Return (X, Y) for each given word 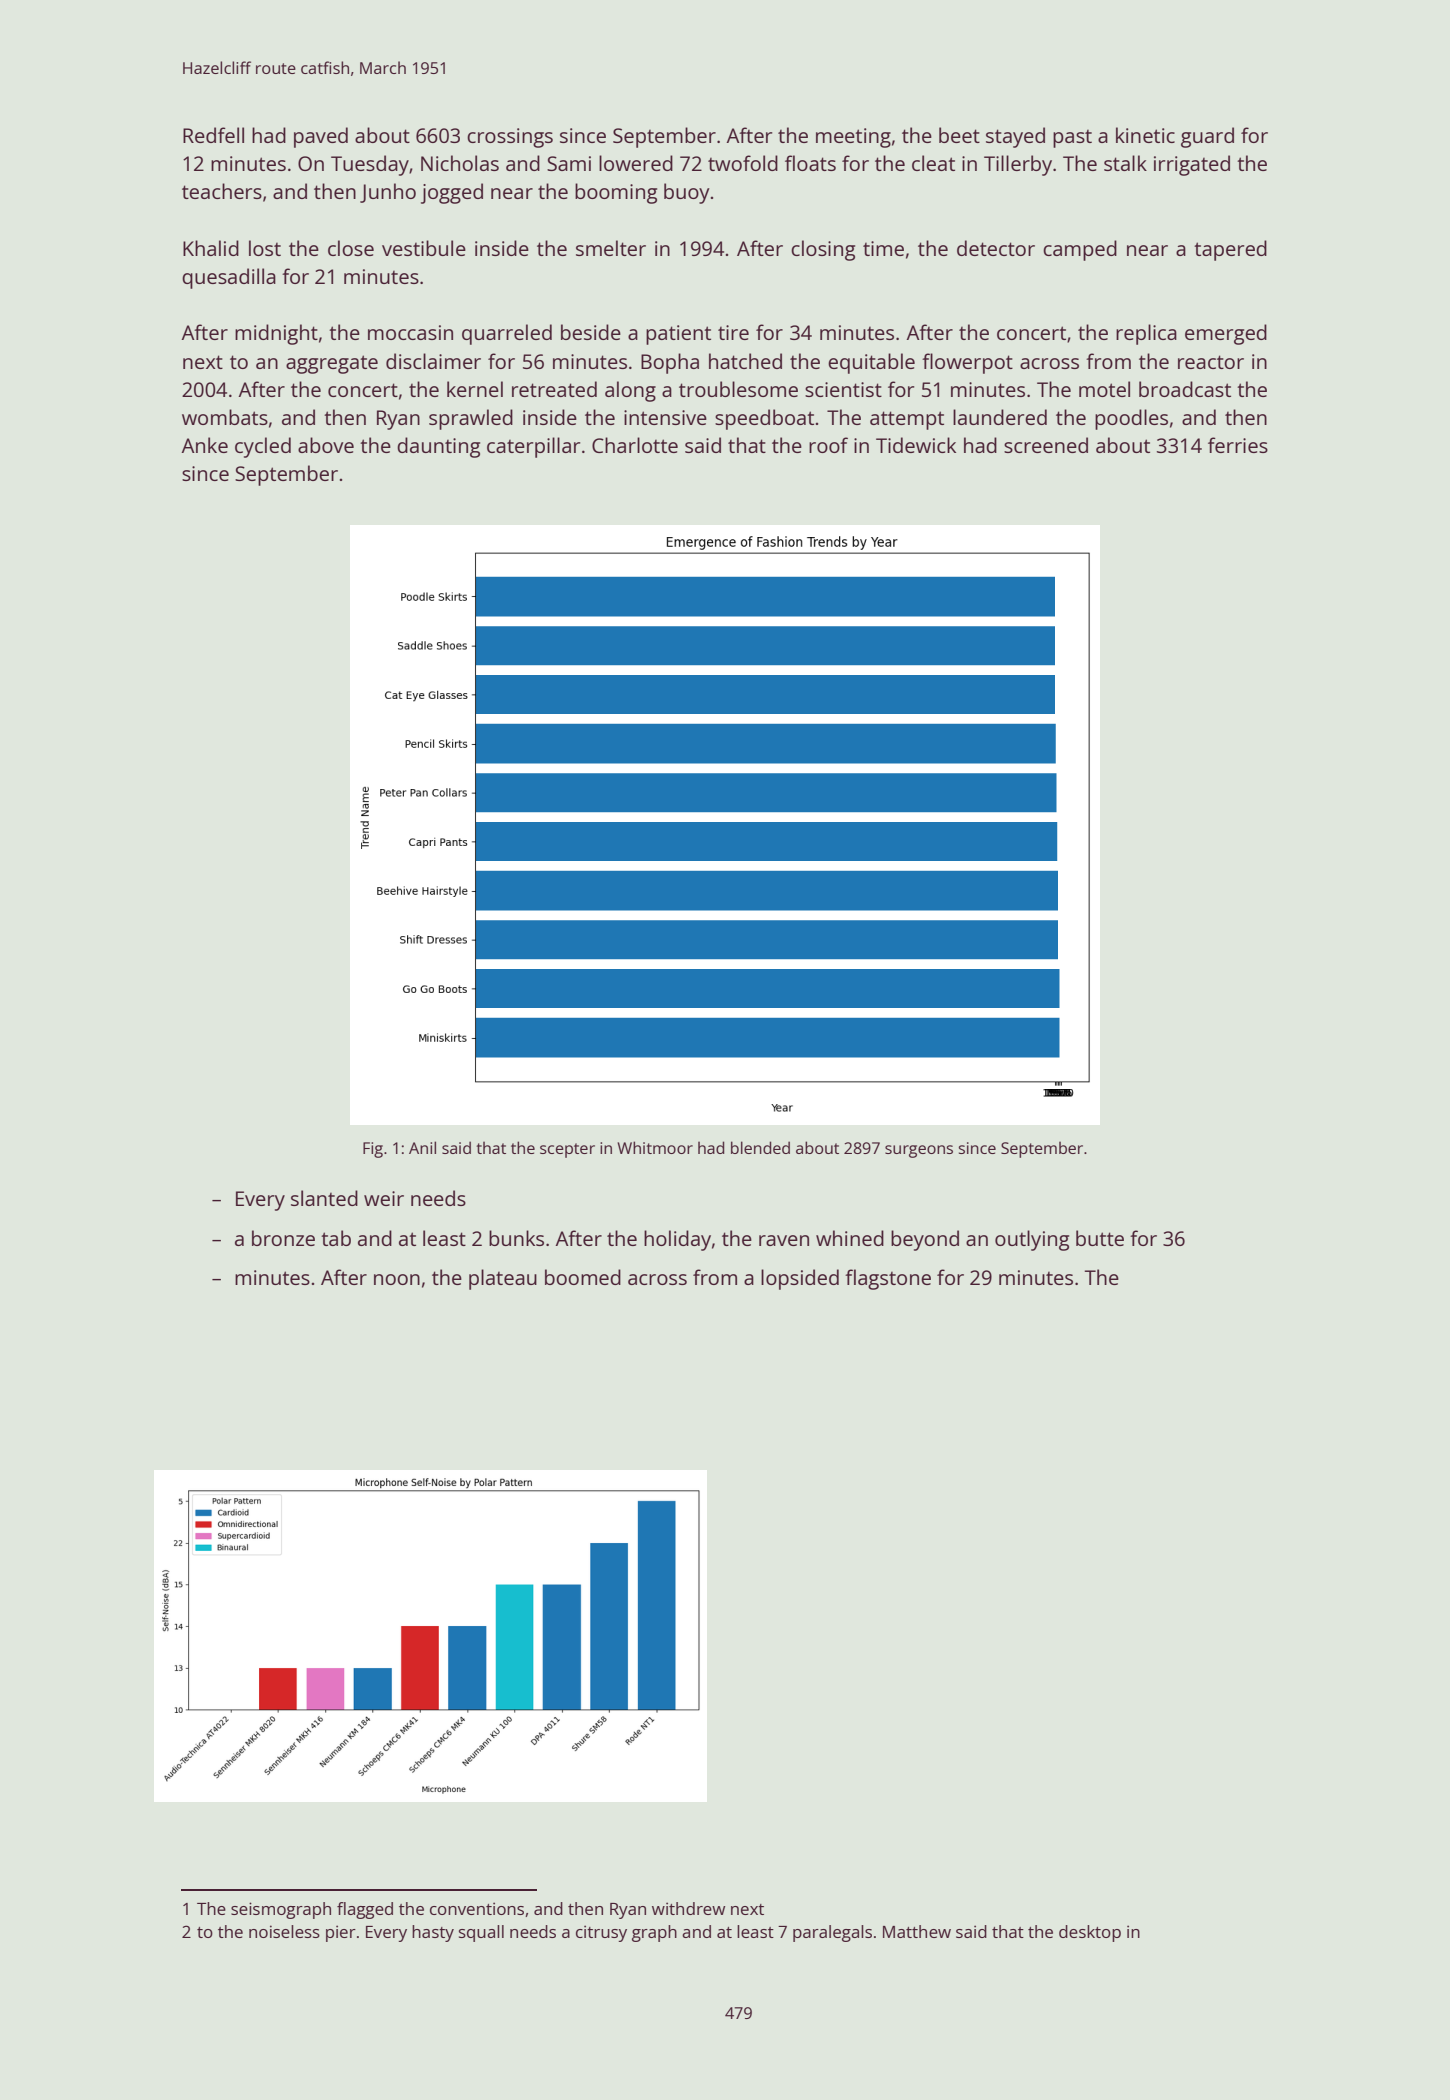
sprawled (471, 419)
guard (1207, 137)
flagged (365, 1910)
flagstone (888, 1279)
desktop (1090, 1933)
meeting (853, 138)
